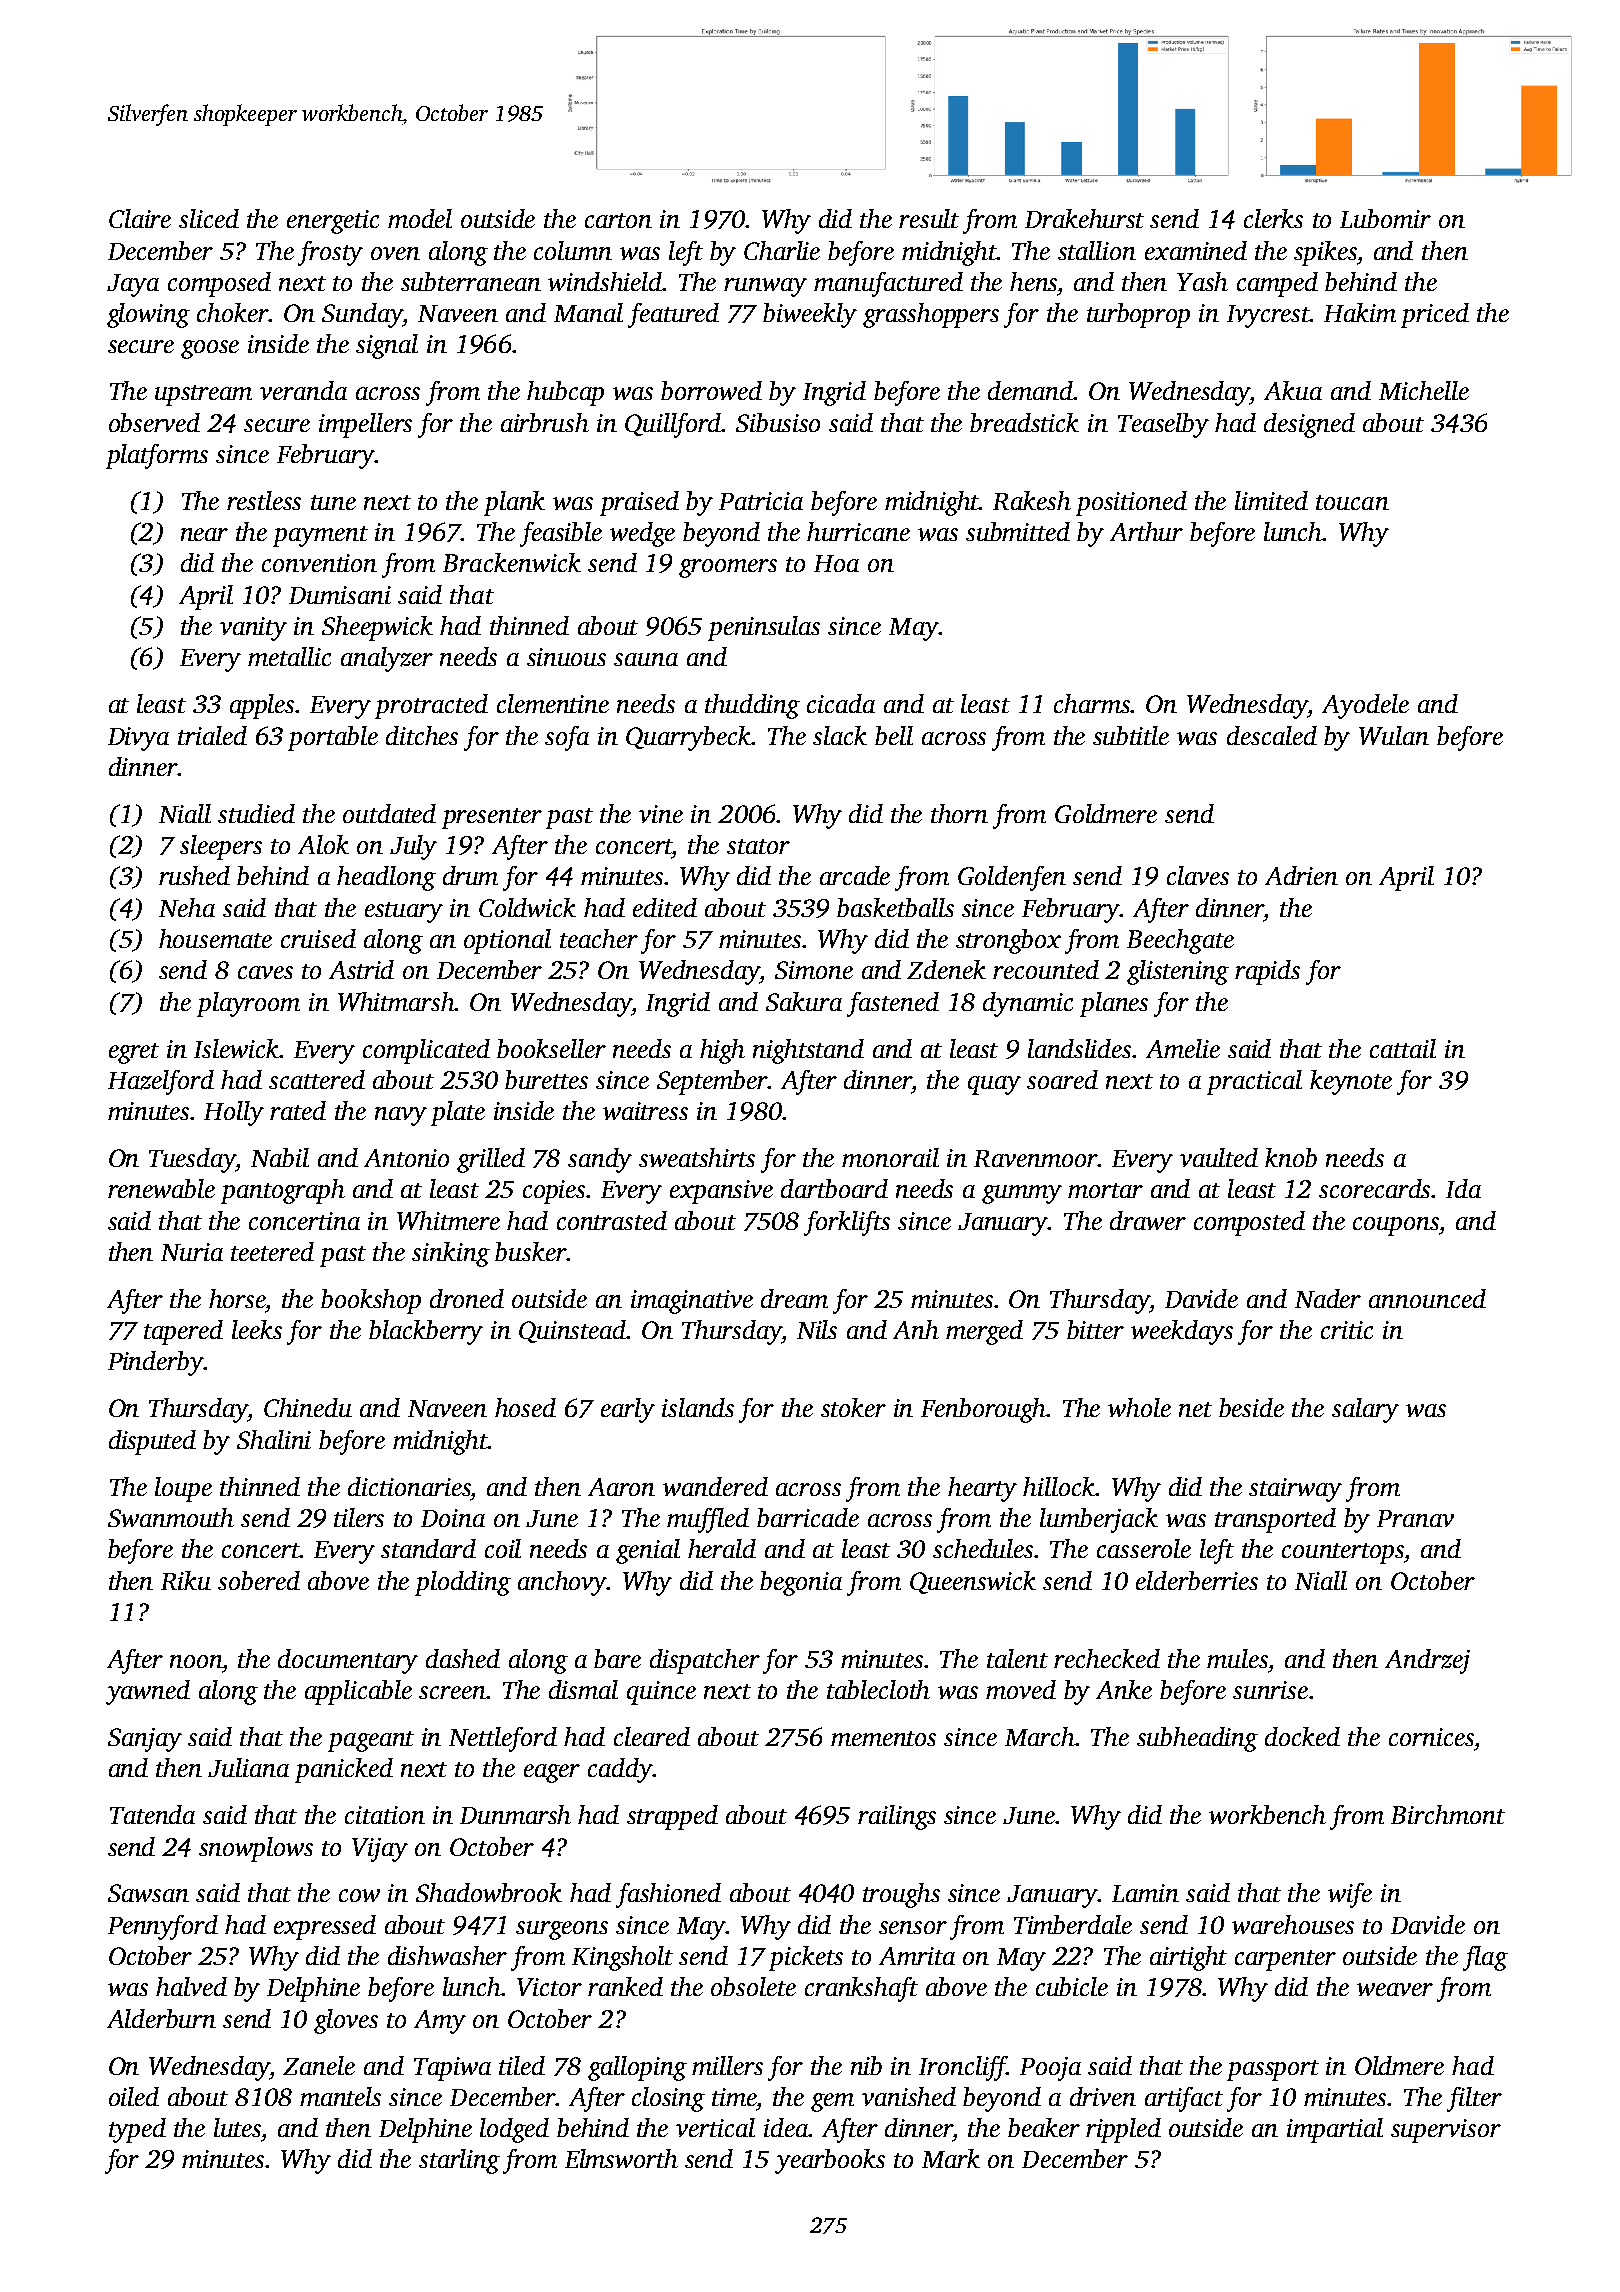 This screenshot has width=1620, height=2292. Describe the element at coordinates (333, 222) in the screenshot. I see `energetic` at that location.
